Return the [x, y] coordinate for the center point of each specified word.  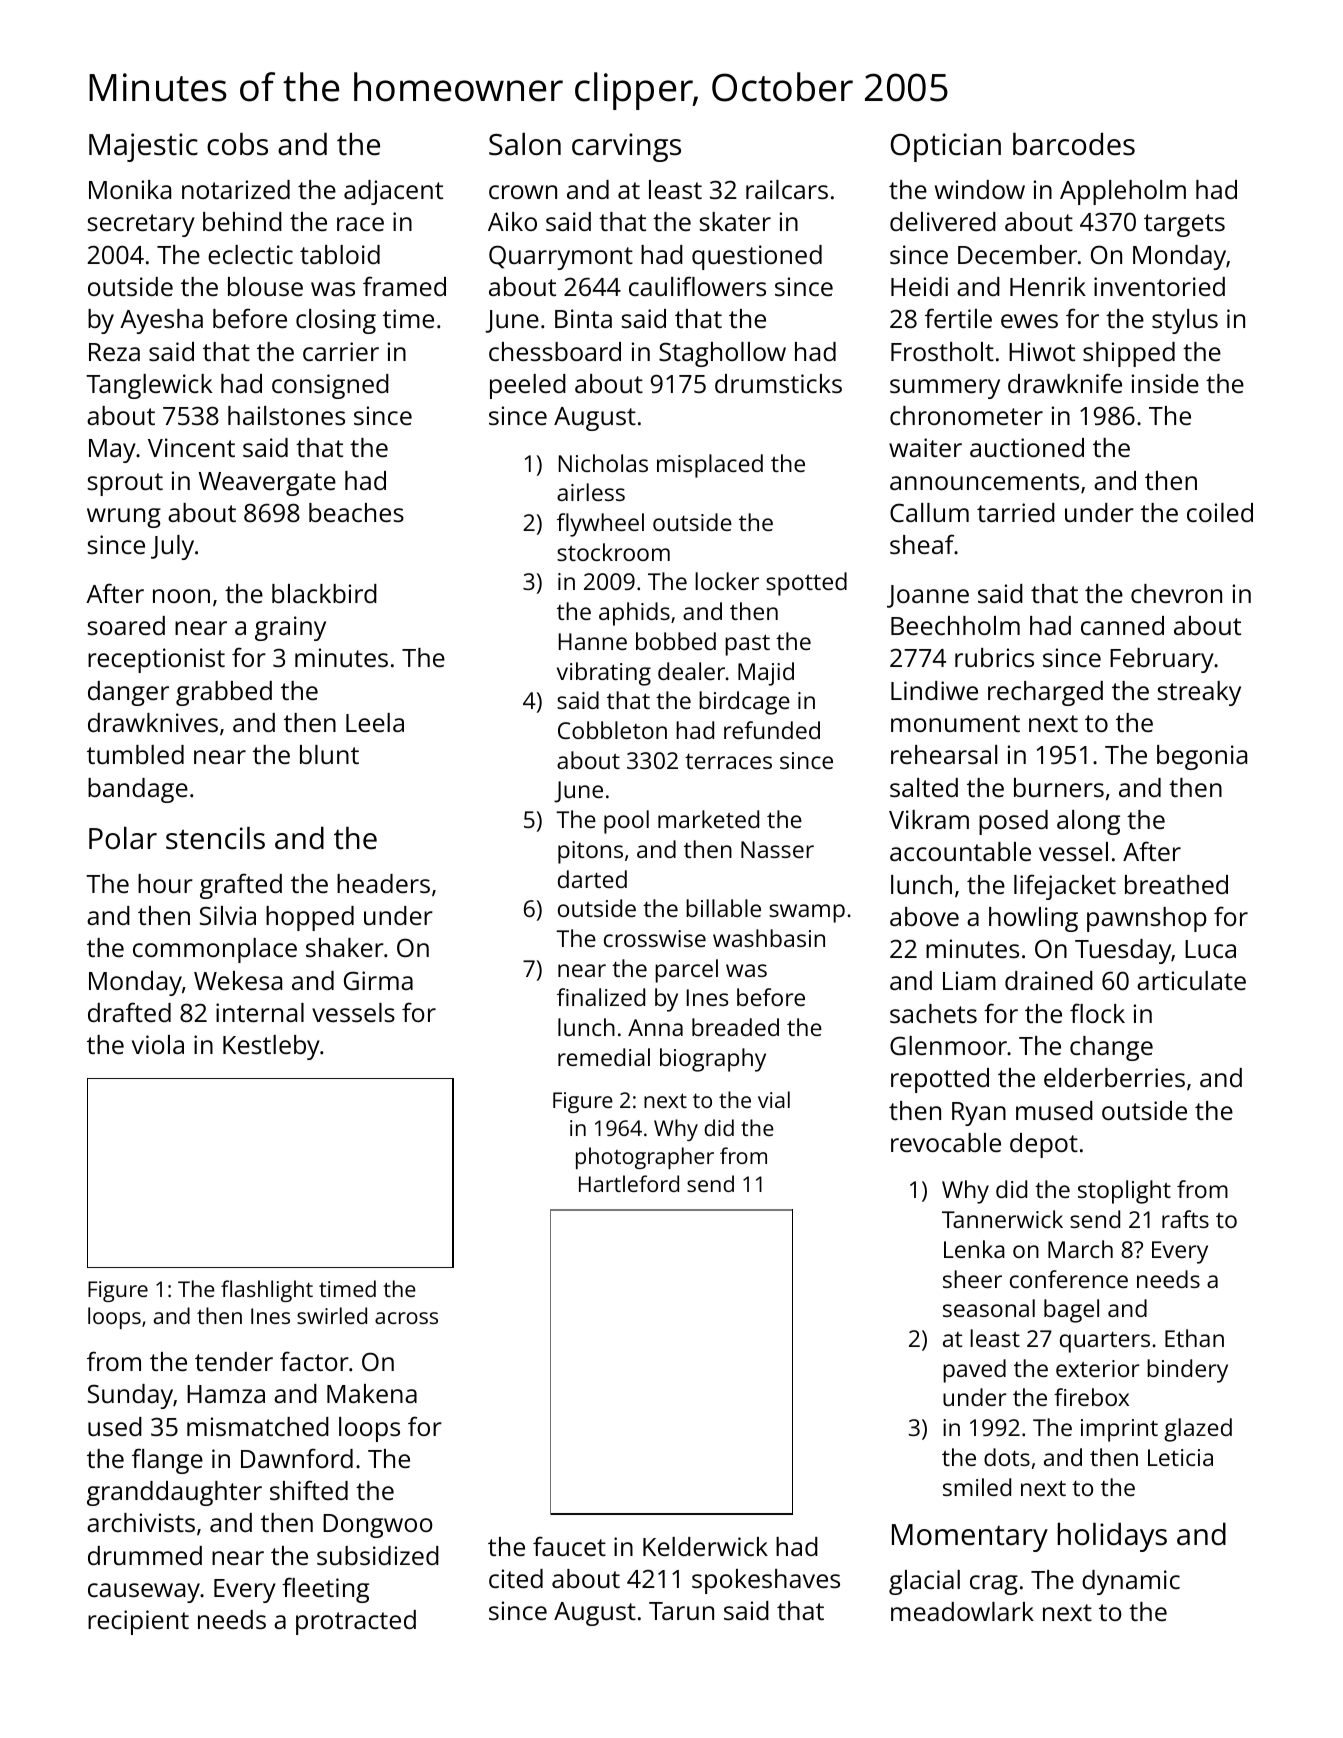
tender [234, 1361]
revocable [946, 1142]
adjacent [393, 192]
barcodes [1074, 144]
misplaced [710, 466]
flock [1097, 1013]
